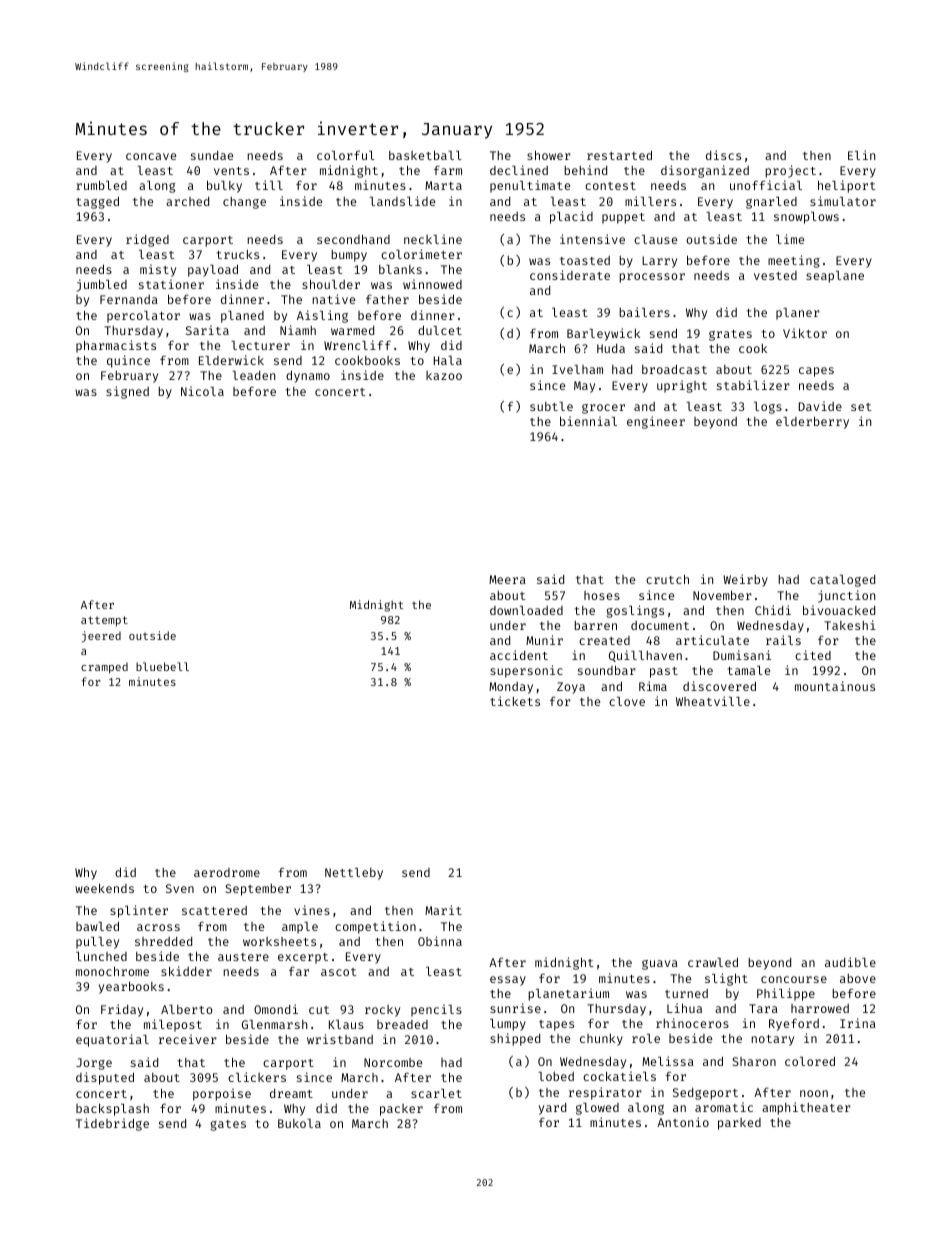 This screenshot has width=952, height=1233. Describe the element at coordinates (440, 941) in the screenshot. I see `Obinna` at that location.
